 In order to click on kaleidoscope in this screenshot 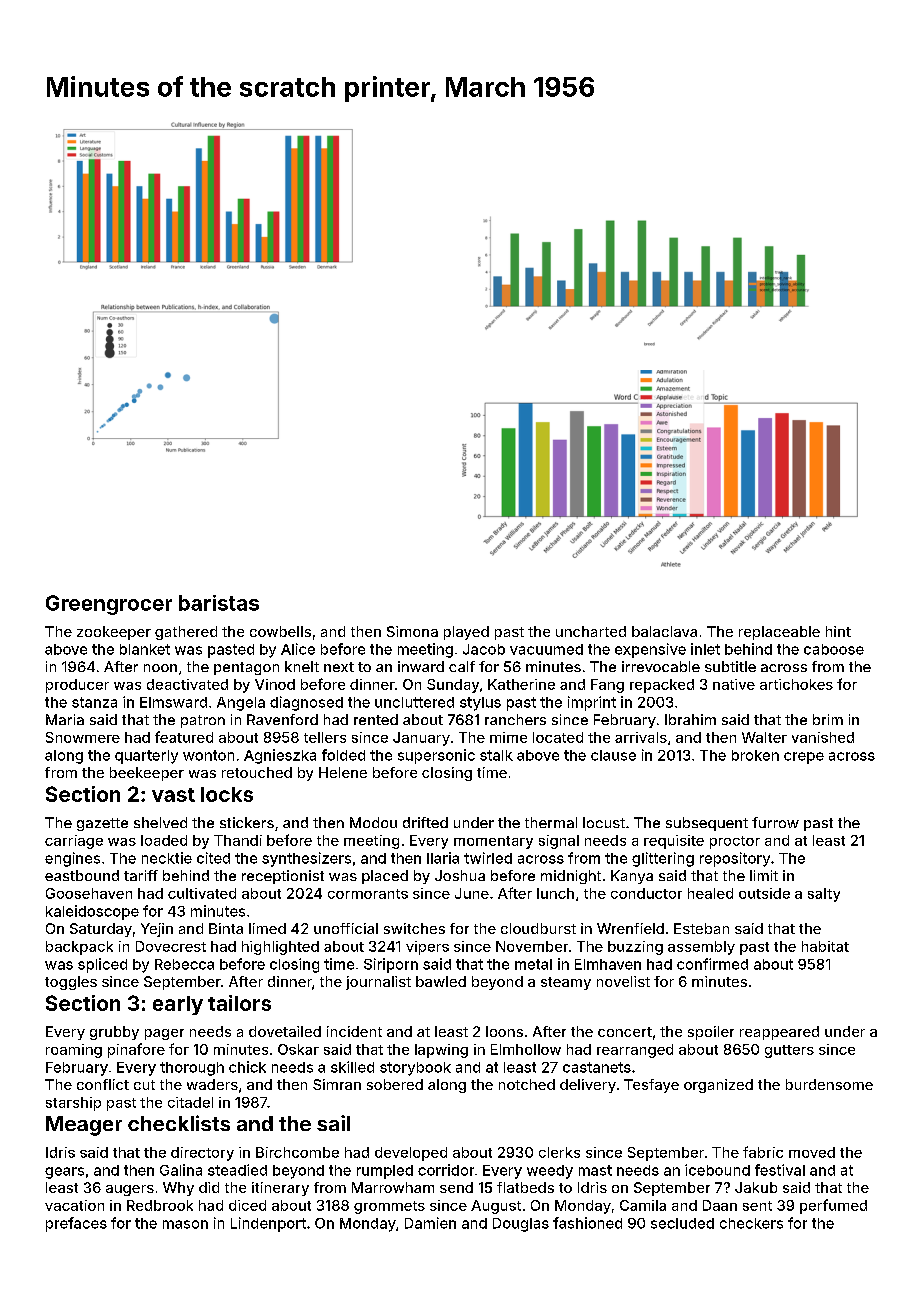, I will do `click(92, 912)`.
